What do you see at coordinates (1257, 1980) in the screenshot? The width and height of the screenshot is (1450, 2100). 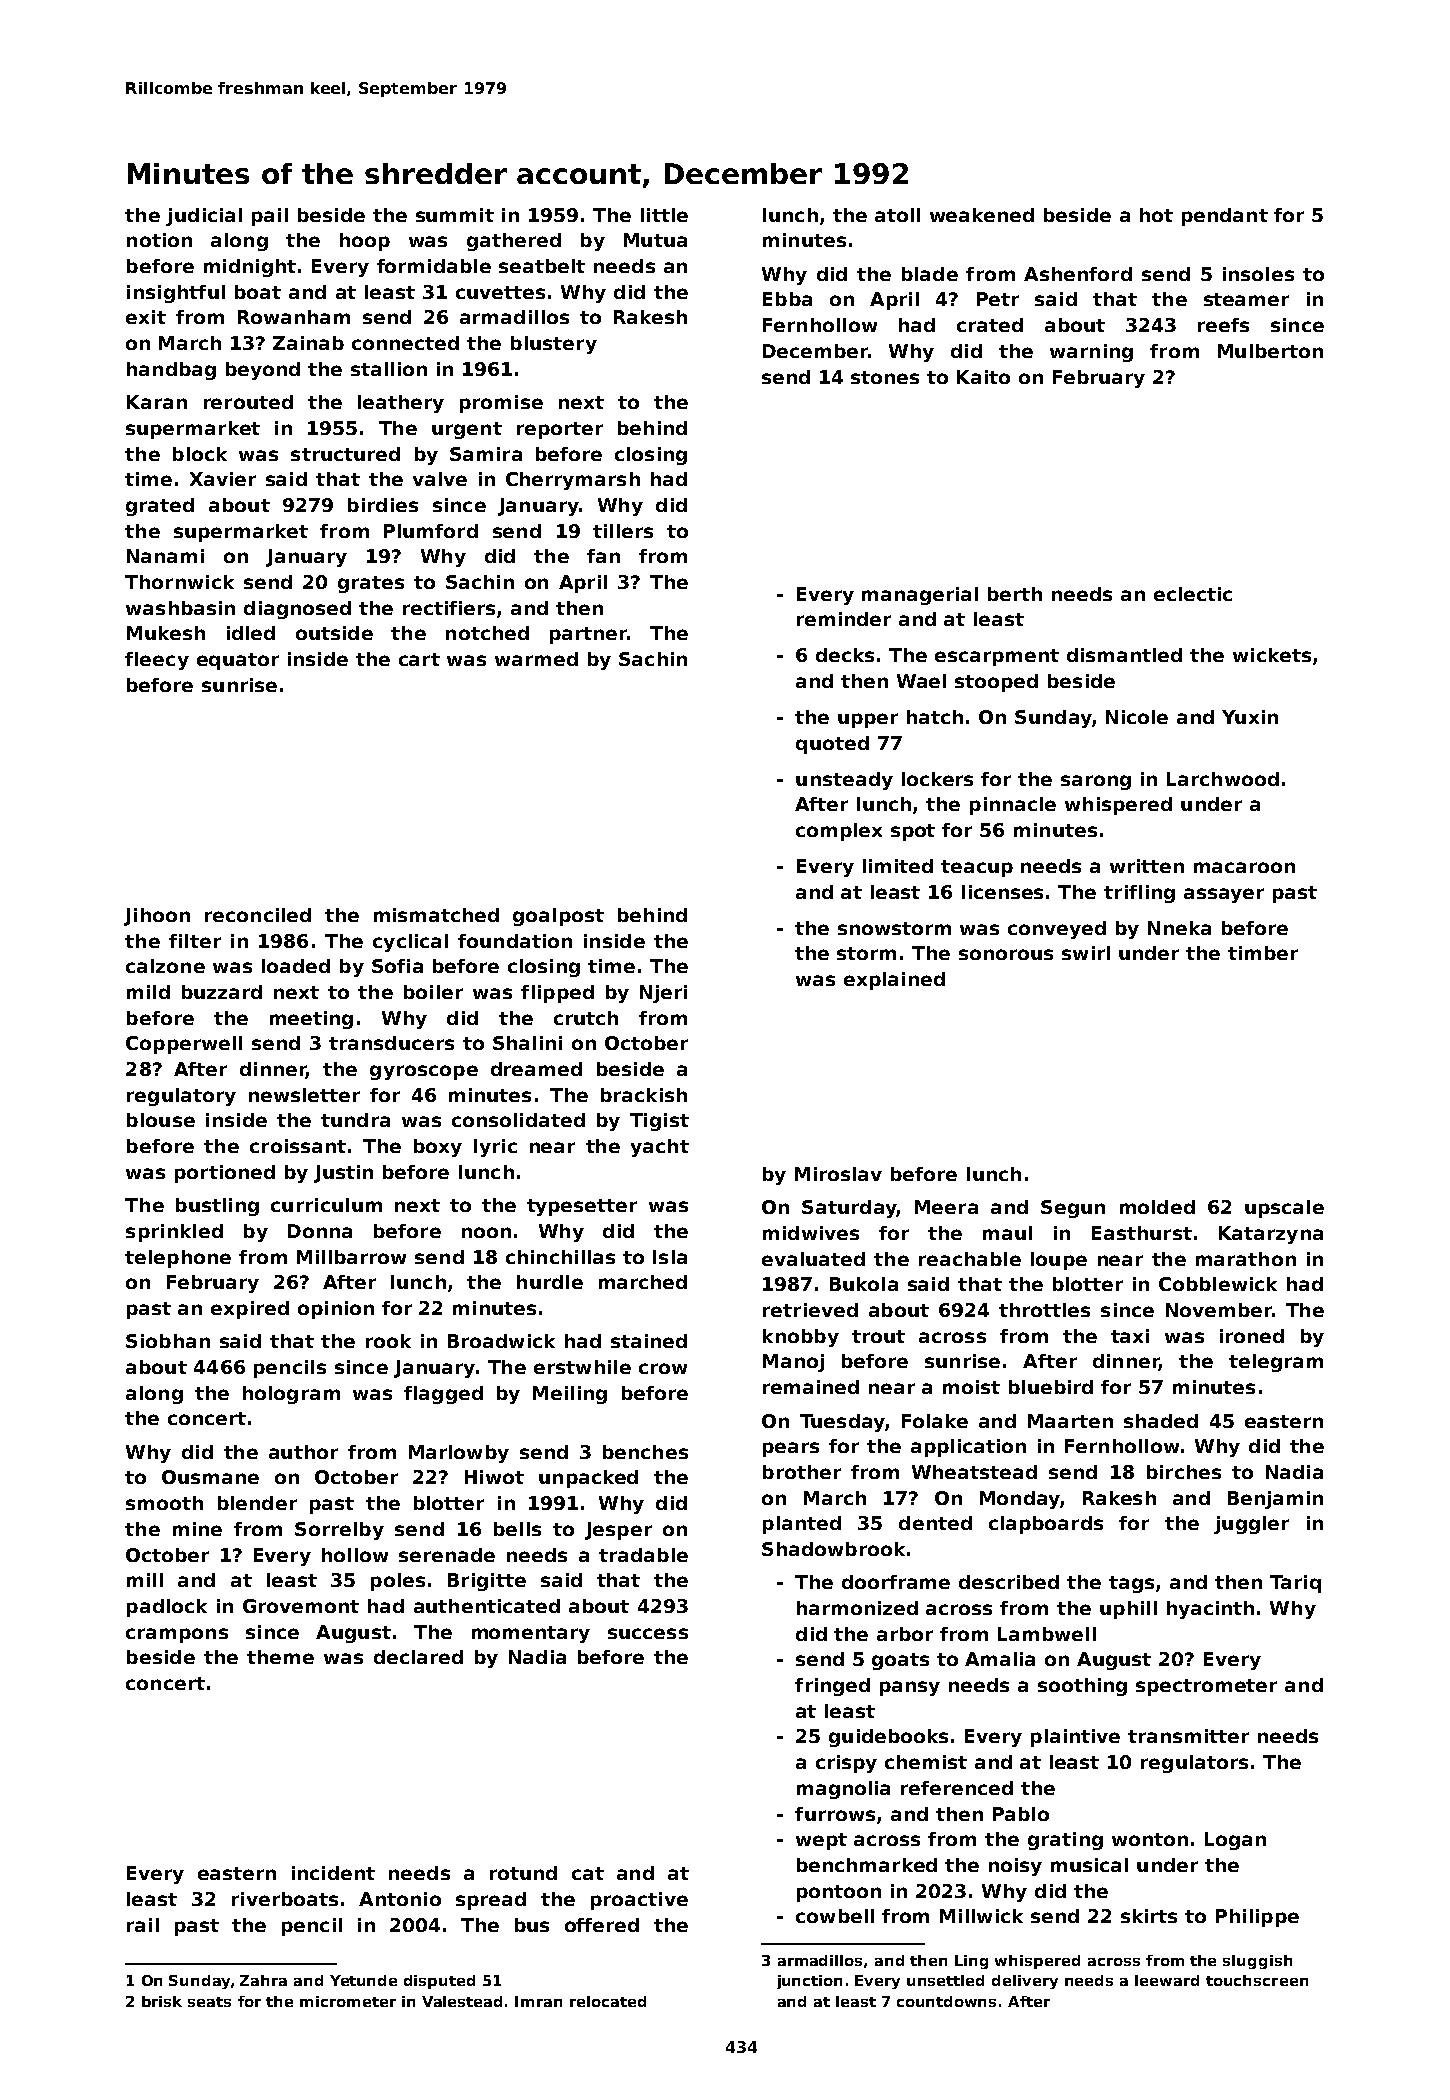 I see `touchscreen` at bounding box center [1257, 1980].
